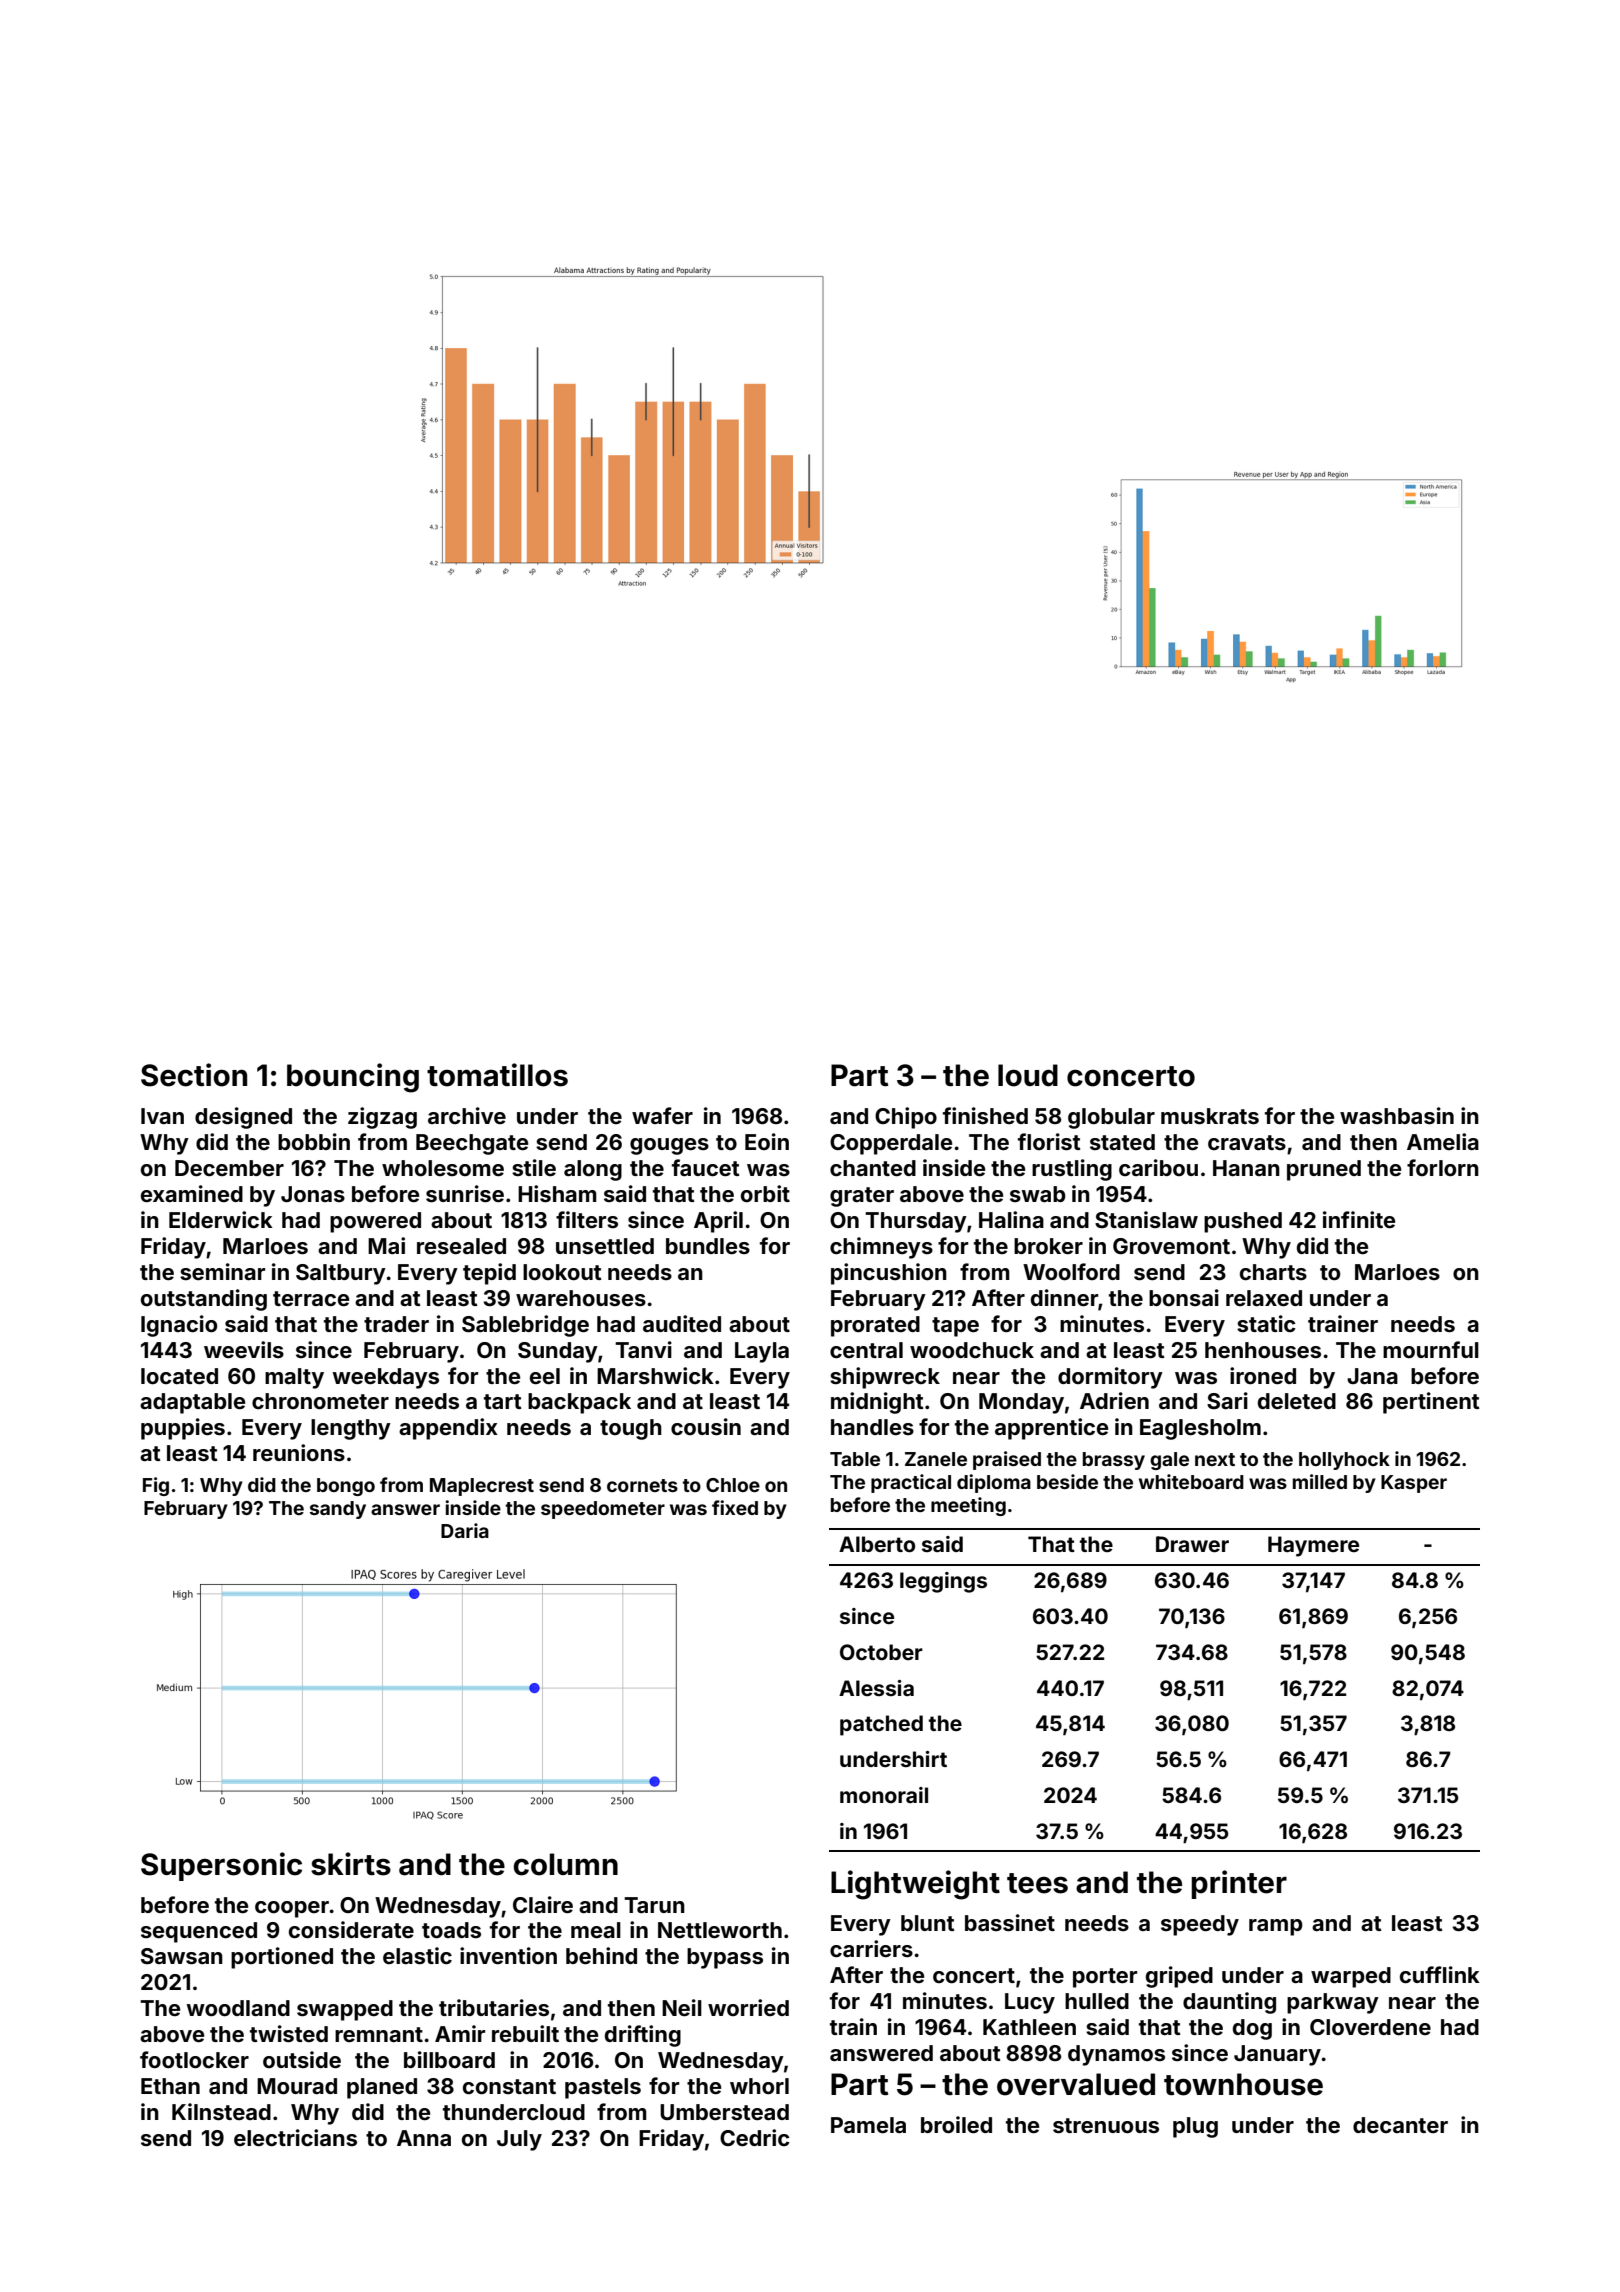 The image size is (1620, 2292). Describe the element at coordinates (353, 1078) in the page. I see `bouncing` at that location.
